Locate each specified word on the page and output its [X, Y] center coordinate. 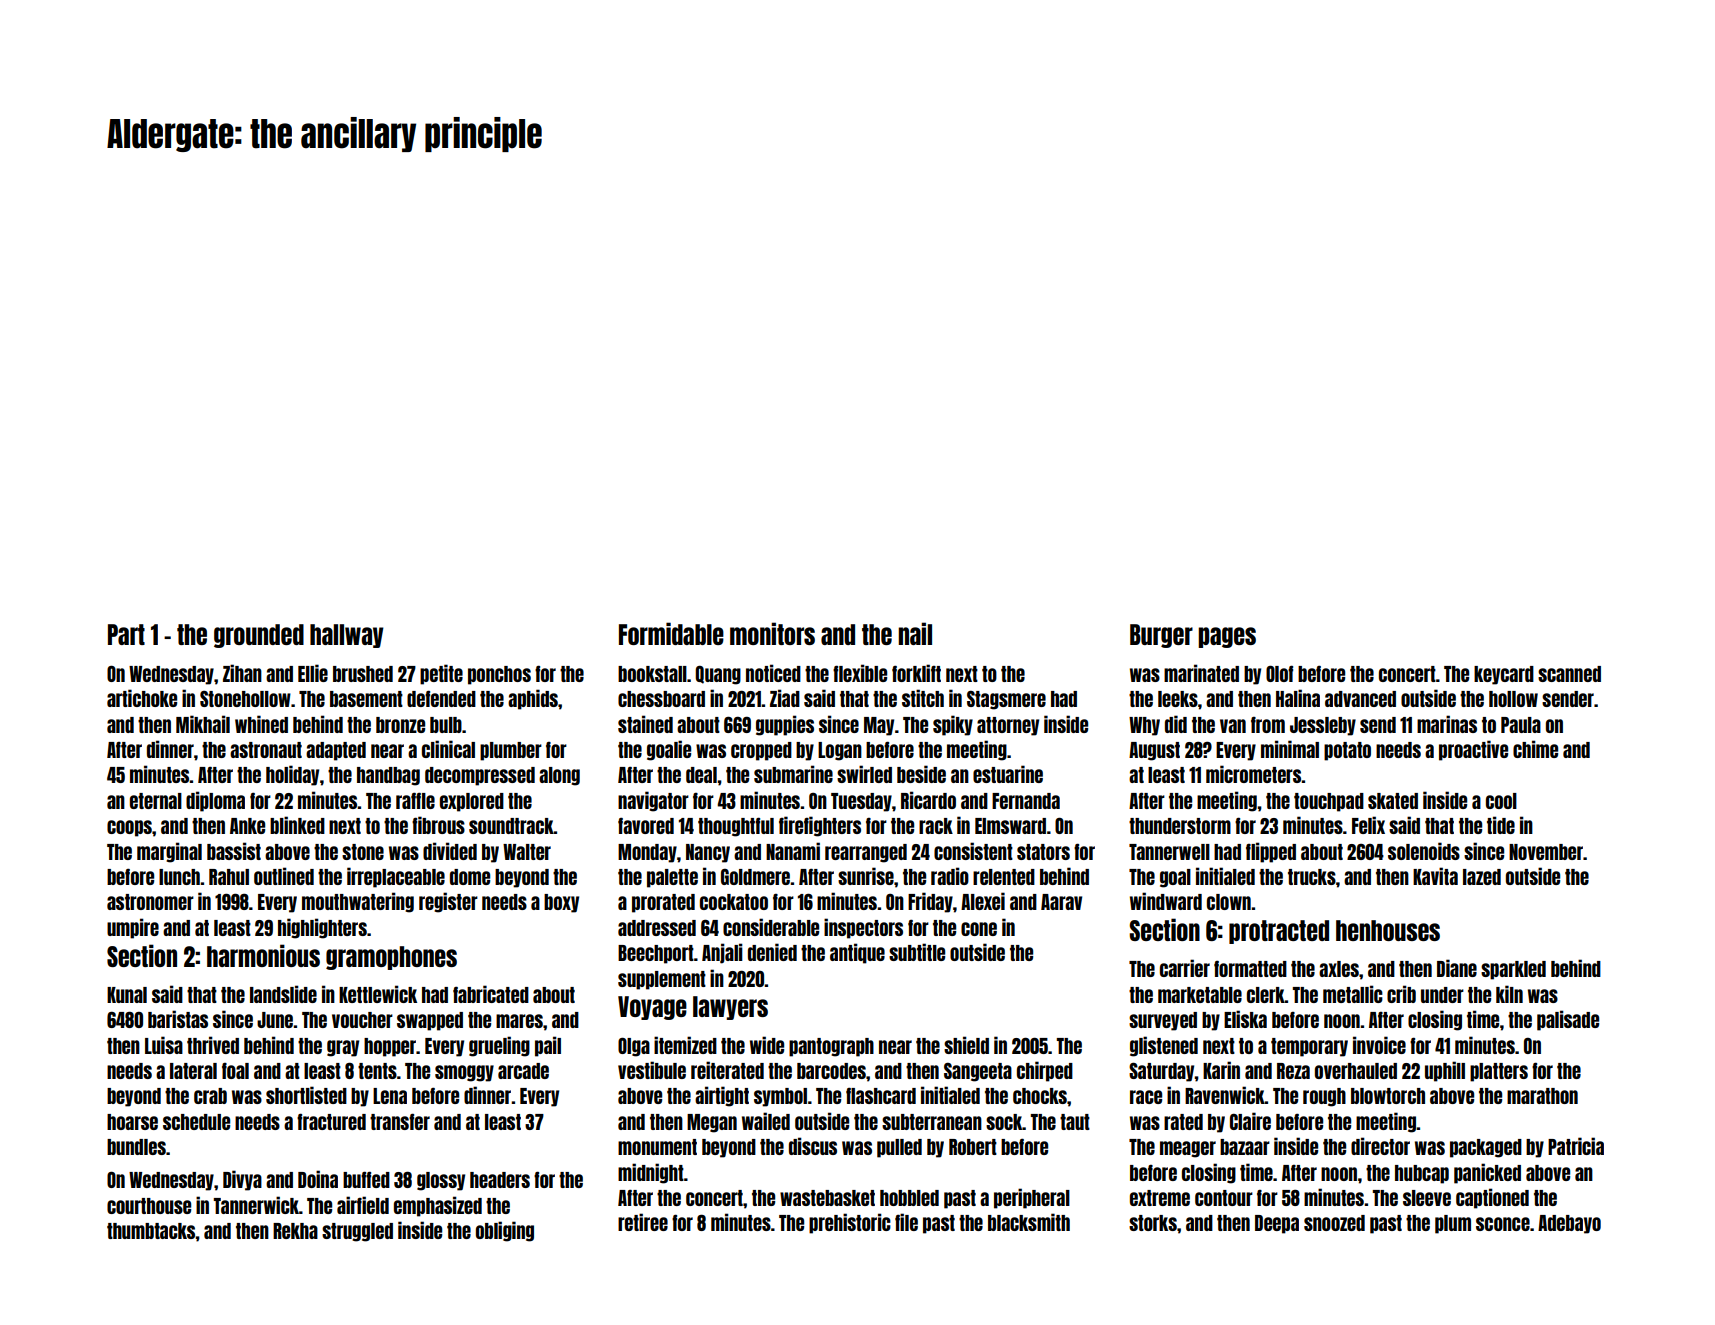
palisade [1568, 1020]
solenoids [1424, 851]
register [448, 902]
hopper [390, 1047]
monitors [772, 633]
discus [813, 1146]
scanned [1569, 674]
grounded [259, 636]
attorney [1008, 726]
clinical [448, 749]
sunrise [866, 876]
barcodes [831, 1071]
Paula [1521, 725]
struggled [357, 1232]
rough [1324, 1097]
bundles [136, 1147]
